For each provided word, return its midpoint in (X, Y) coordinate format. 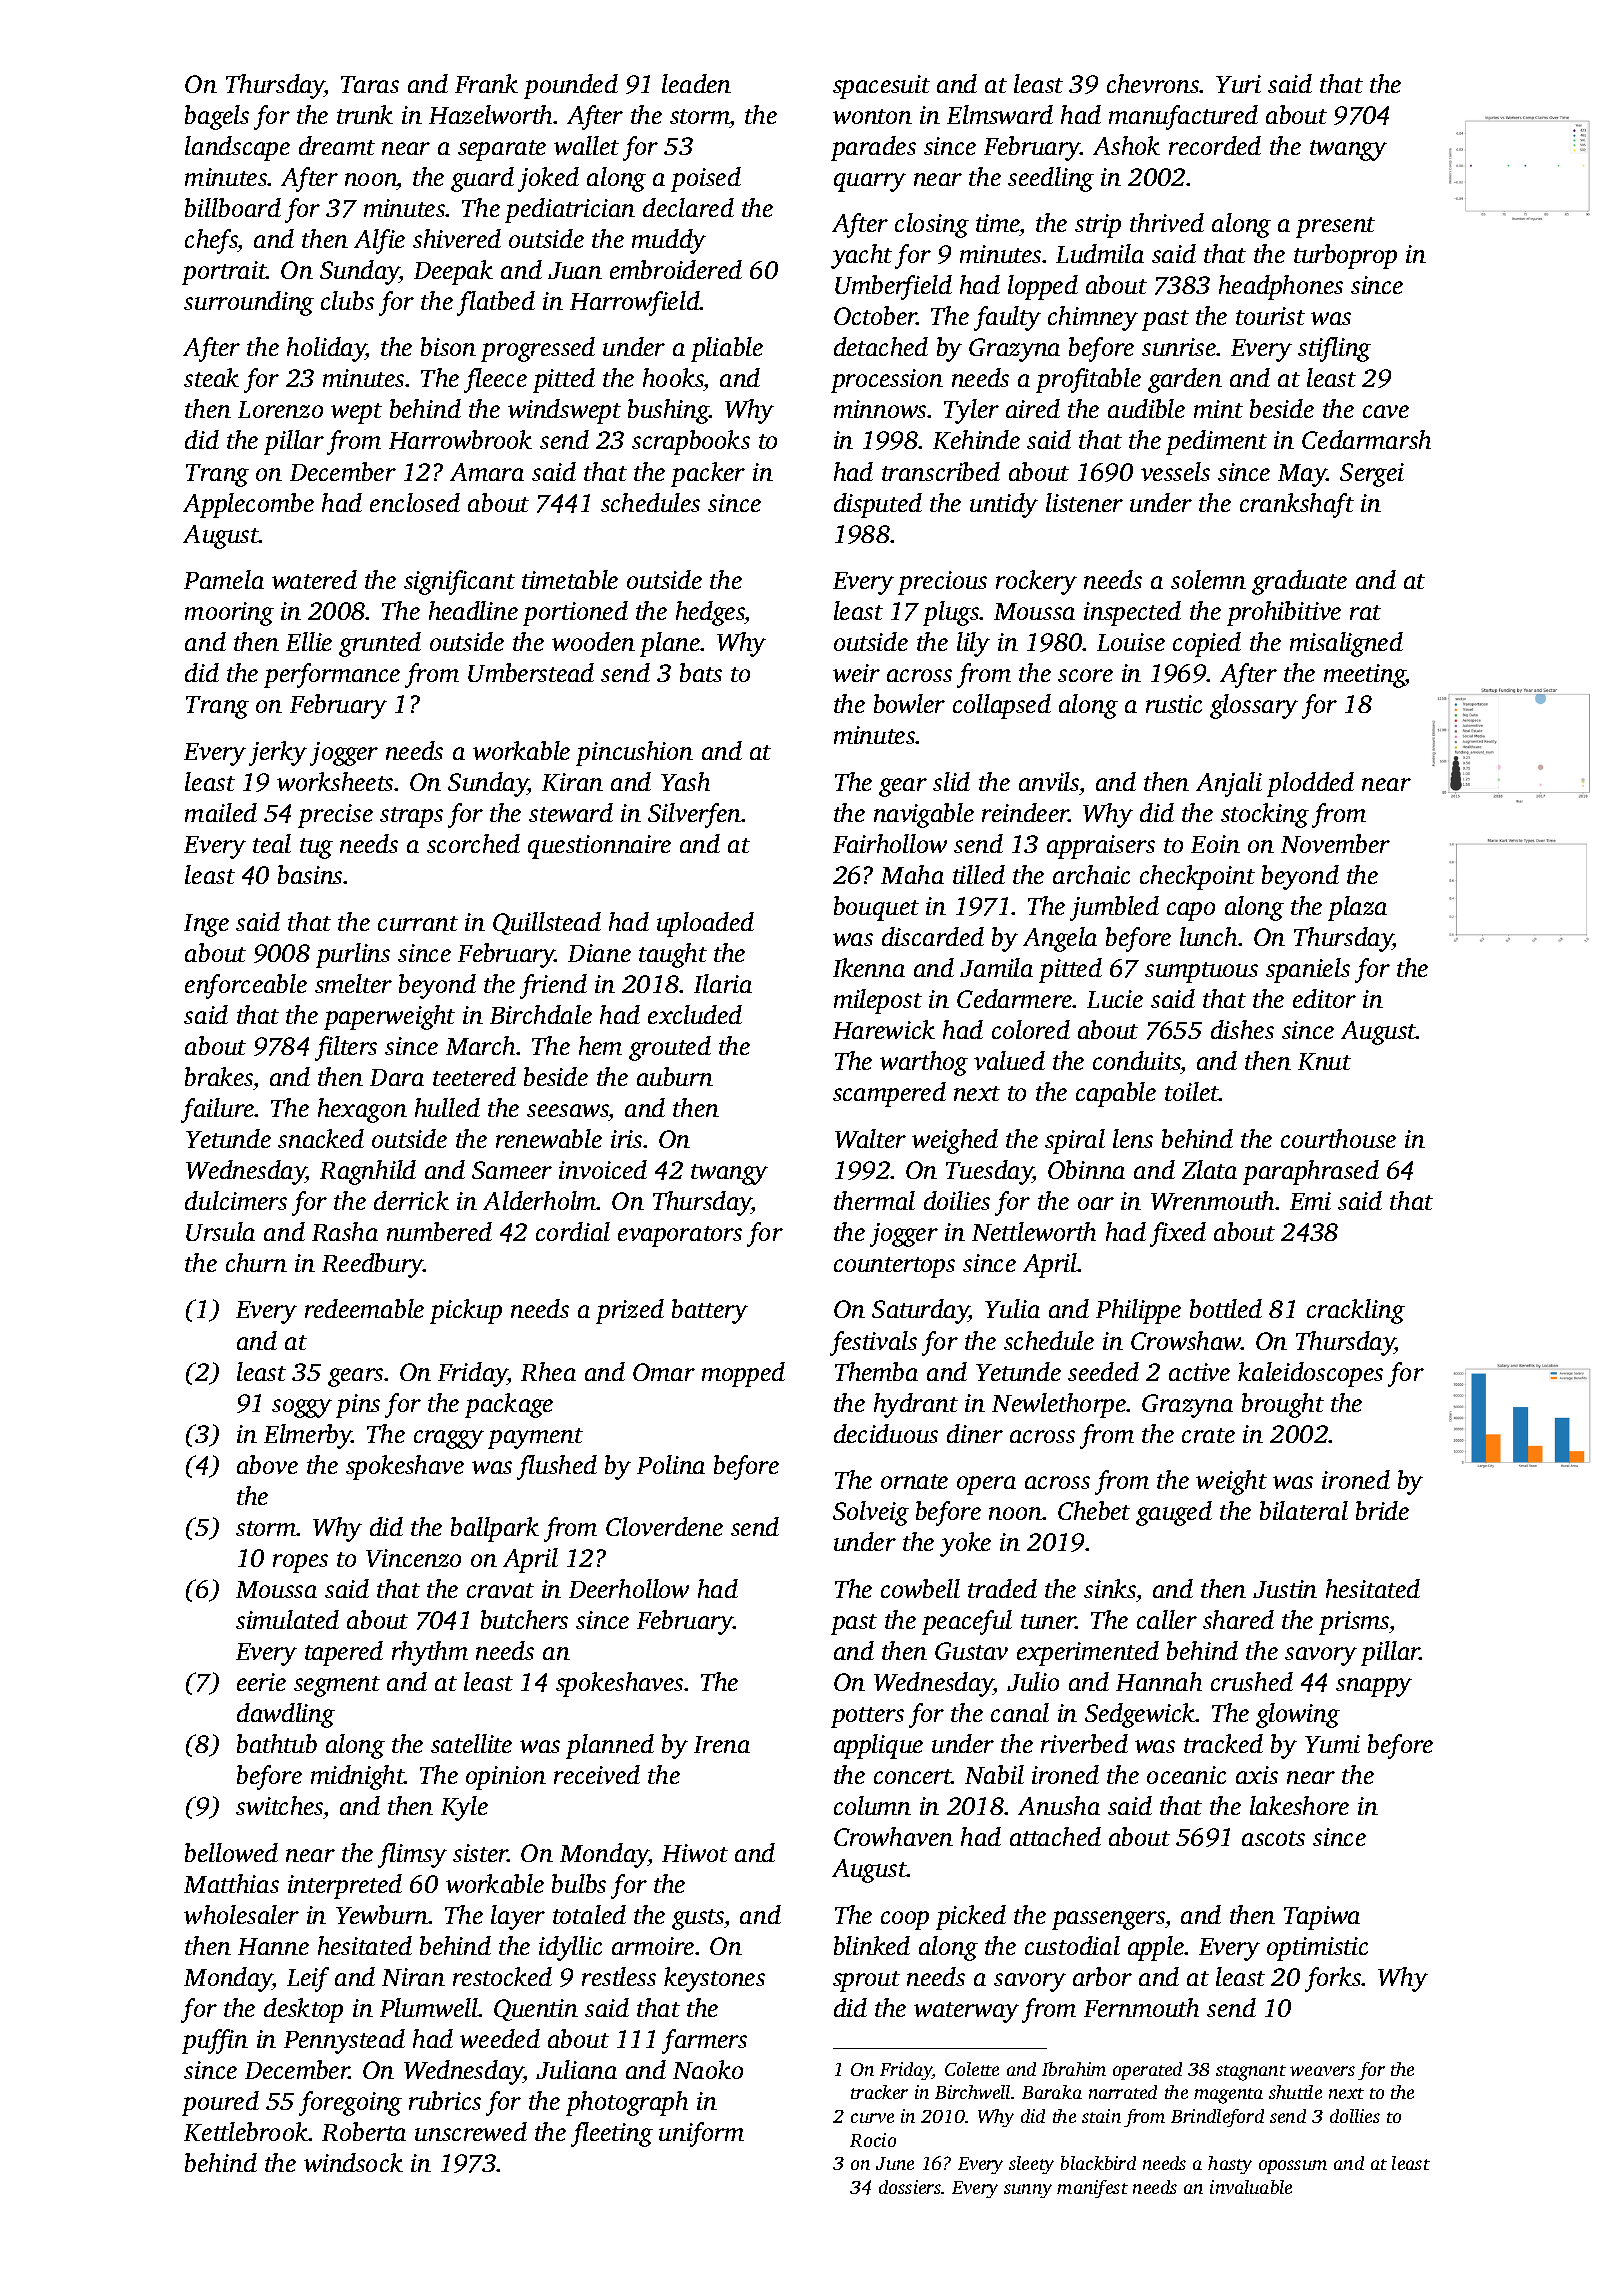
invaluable (1251, 2187)
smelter (353, 983)
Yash (685, 781)
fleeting (612, 2134)
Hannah (1159, 1681)
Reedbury (373, 1265)
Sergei (1372, 475)
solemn (1208, 579)
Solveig (871, 1513)
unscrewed (471, 2131)
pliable (727, 349)
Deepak (453, 272)
